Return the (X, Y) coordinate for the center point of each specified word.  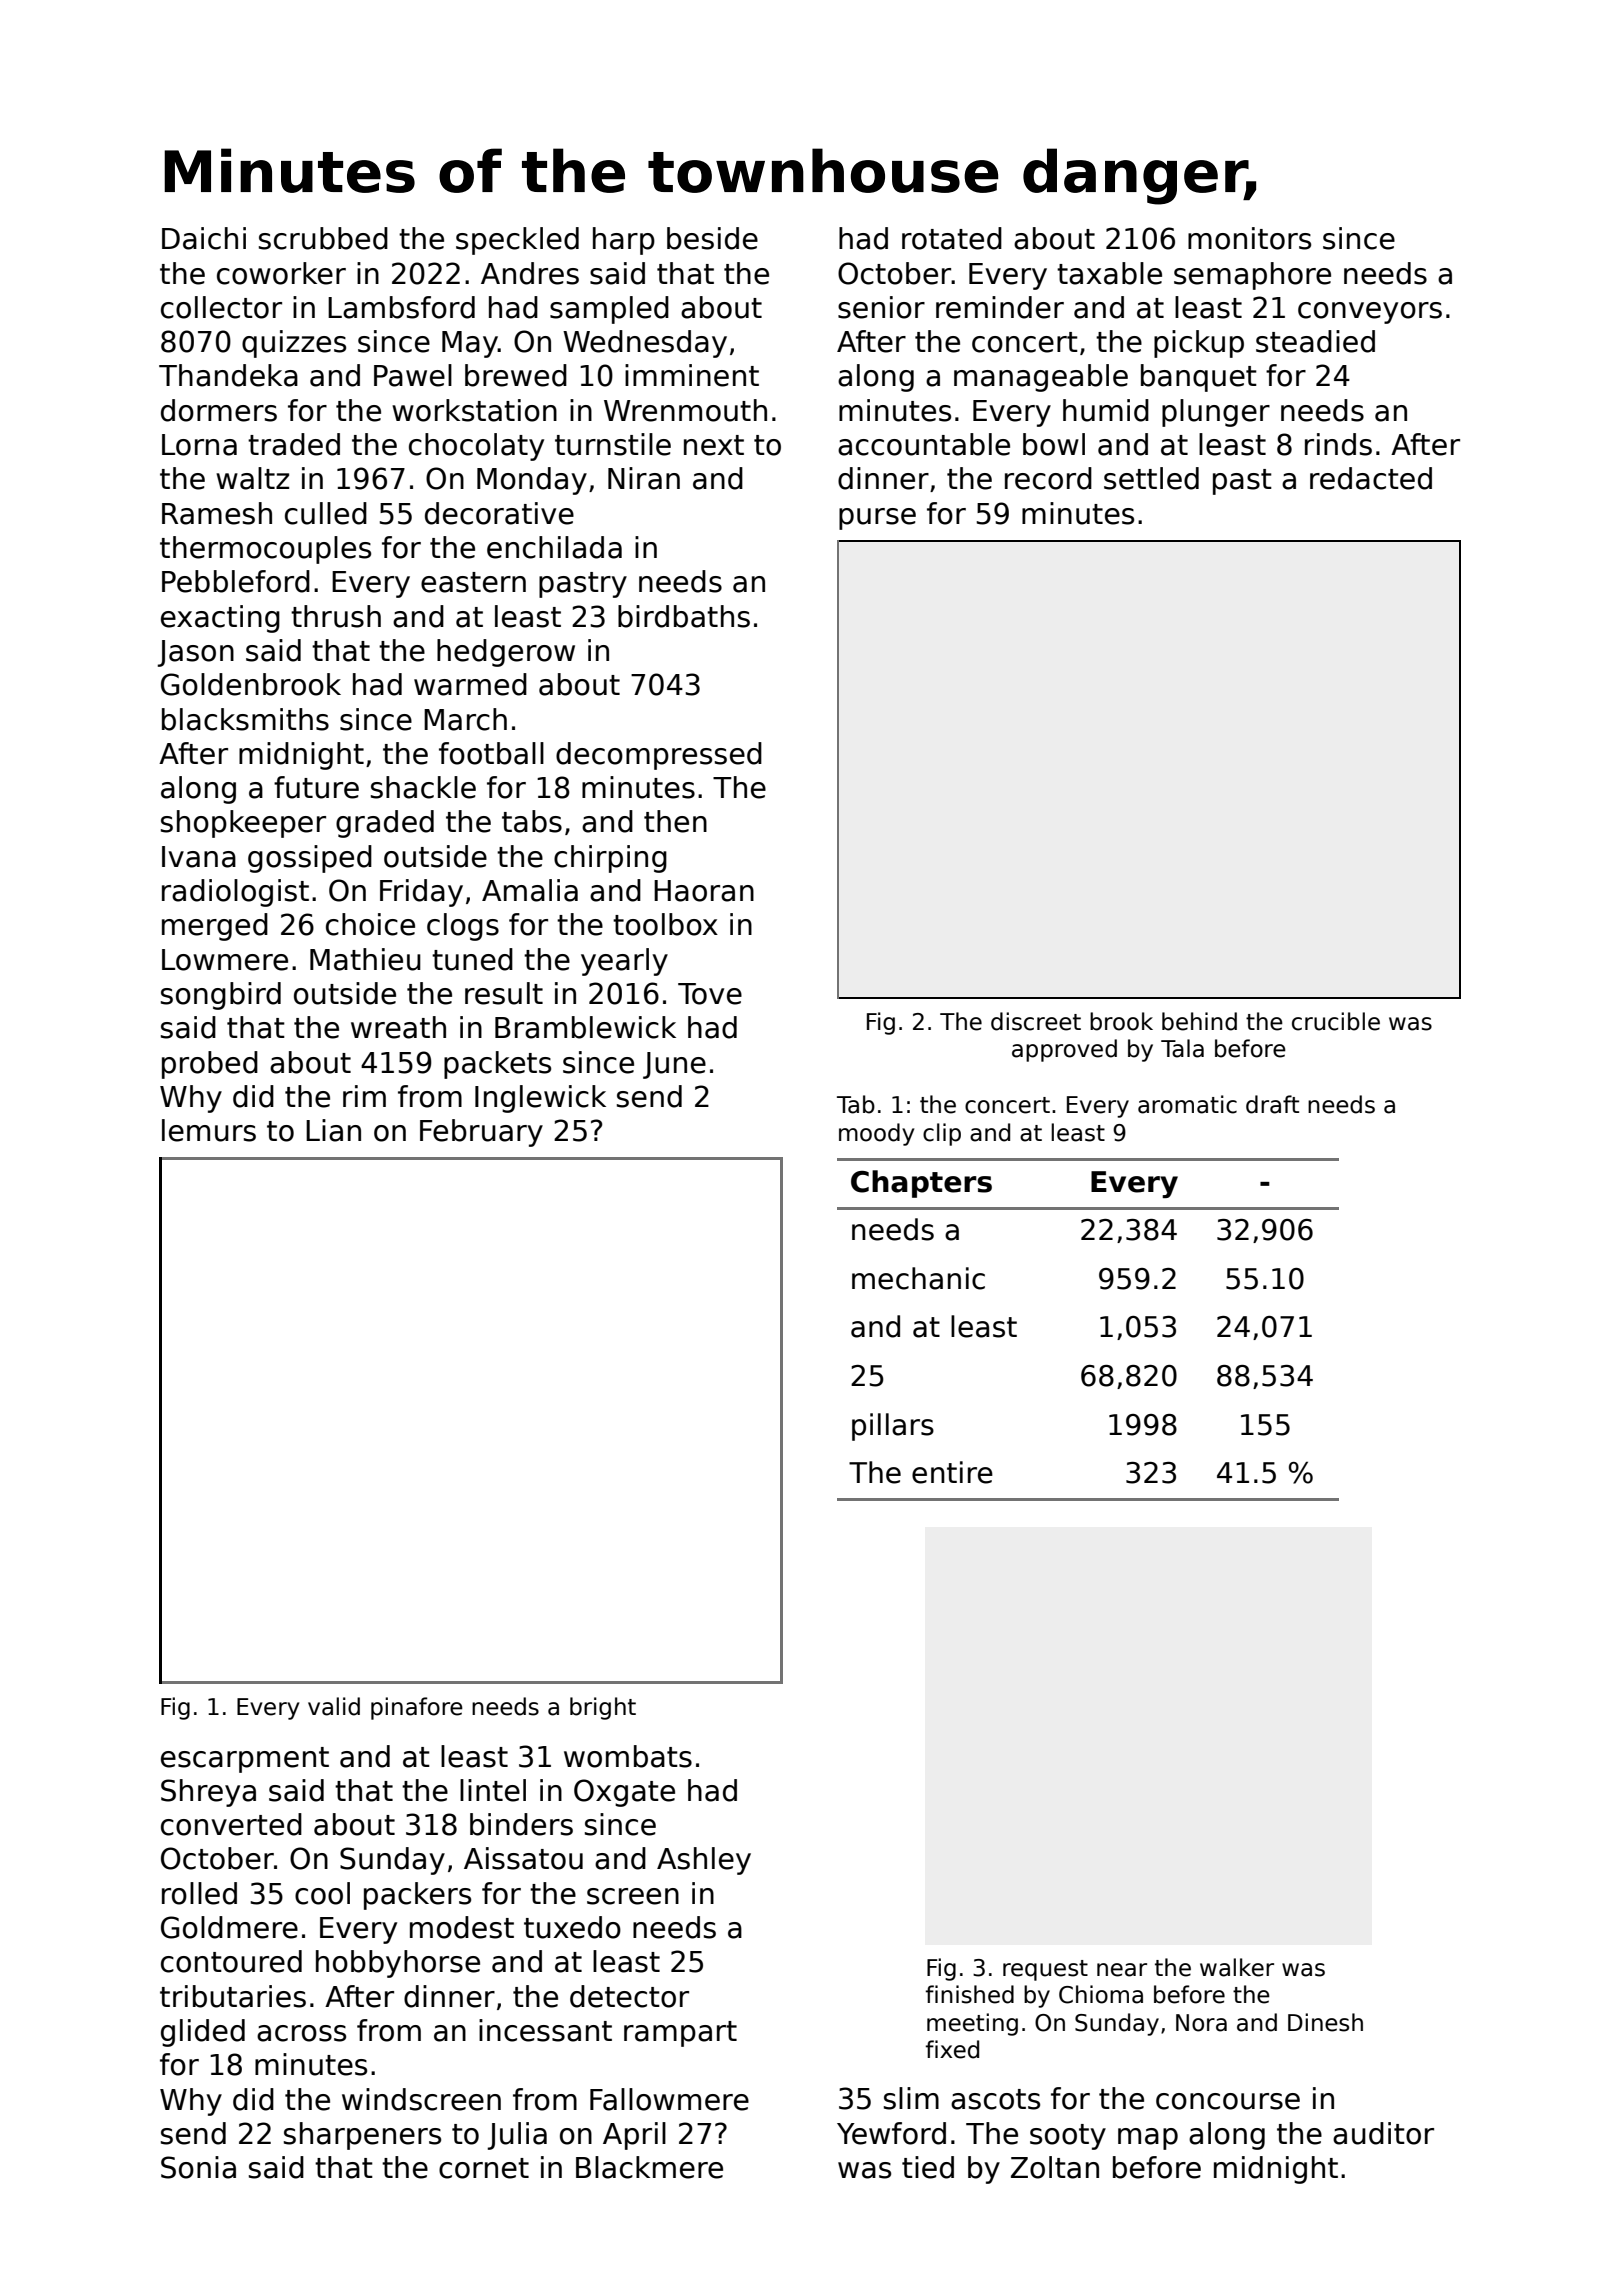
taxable (1109, 273)
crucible (1336, 1021)
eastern (473, 582)
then (675, 821)
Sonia (198, 2167)
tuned (472, 959)
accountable (924, 444)
